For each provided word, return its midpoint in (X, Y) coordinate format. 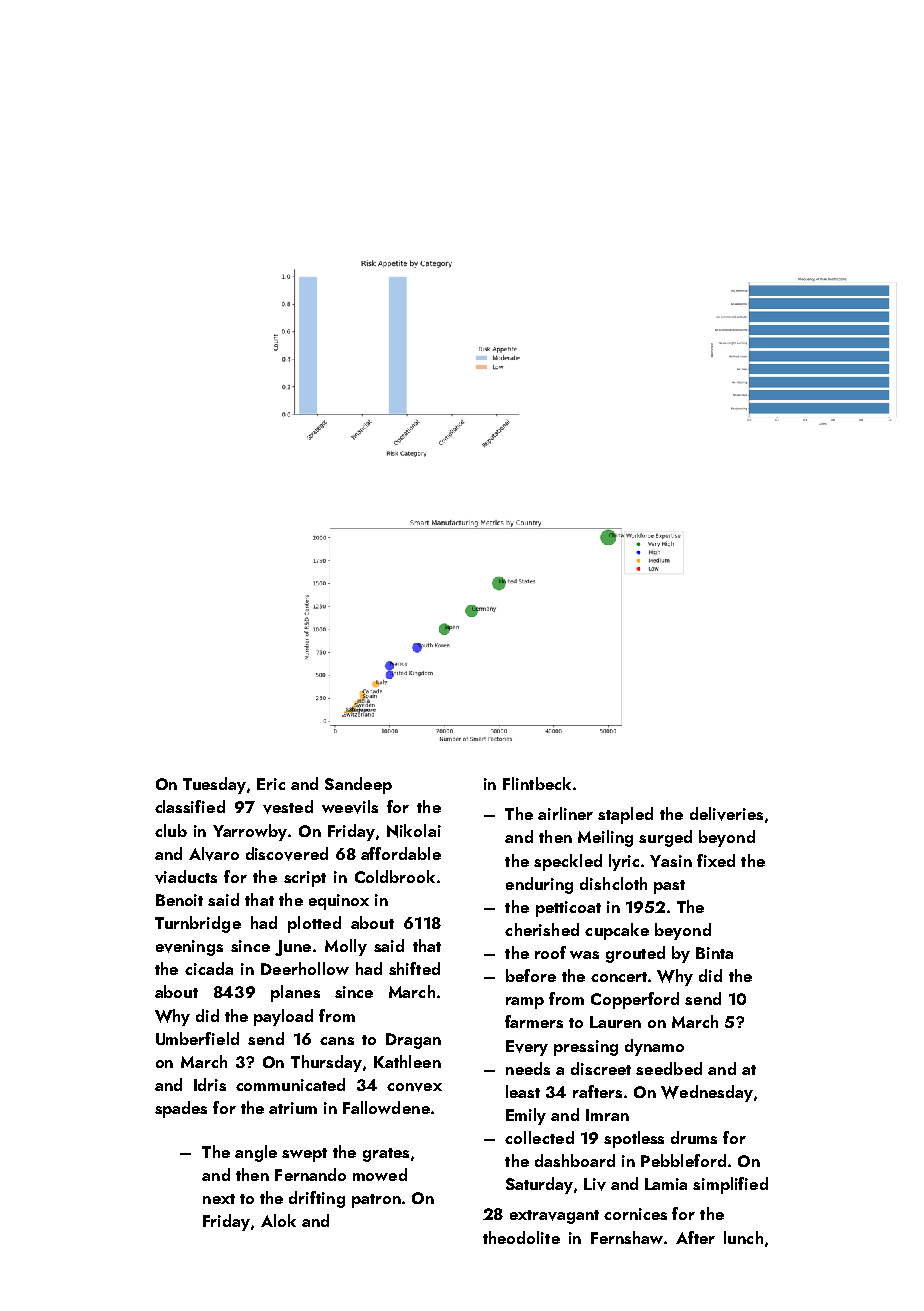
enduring (539, 885)
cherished (542, 929)
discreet (601, 1068)
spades (181, 1109)
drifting (317, 1199)
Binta (714, 953)
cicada (209, 968)
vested (288, 807)
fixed (716, 860)
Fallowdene (386, 1107)
